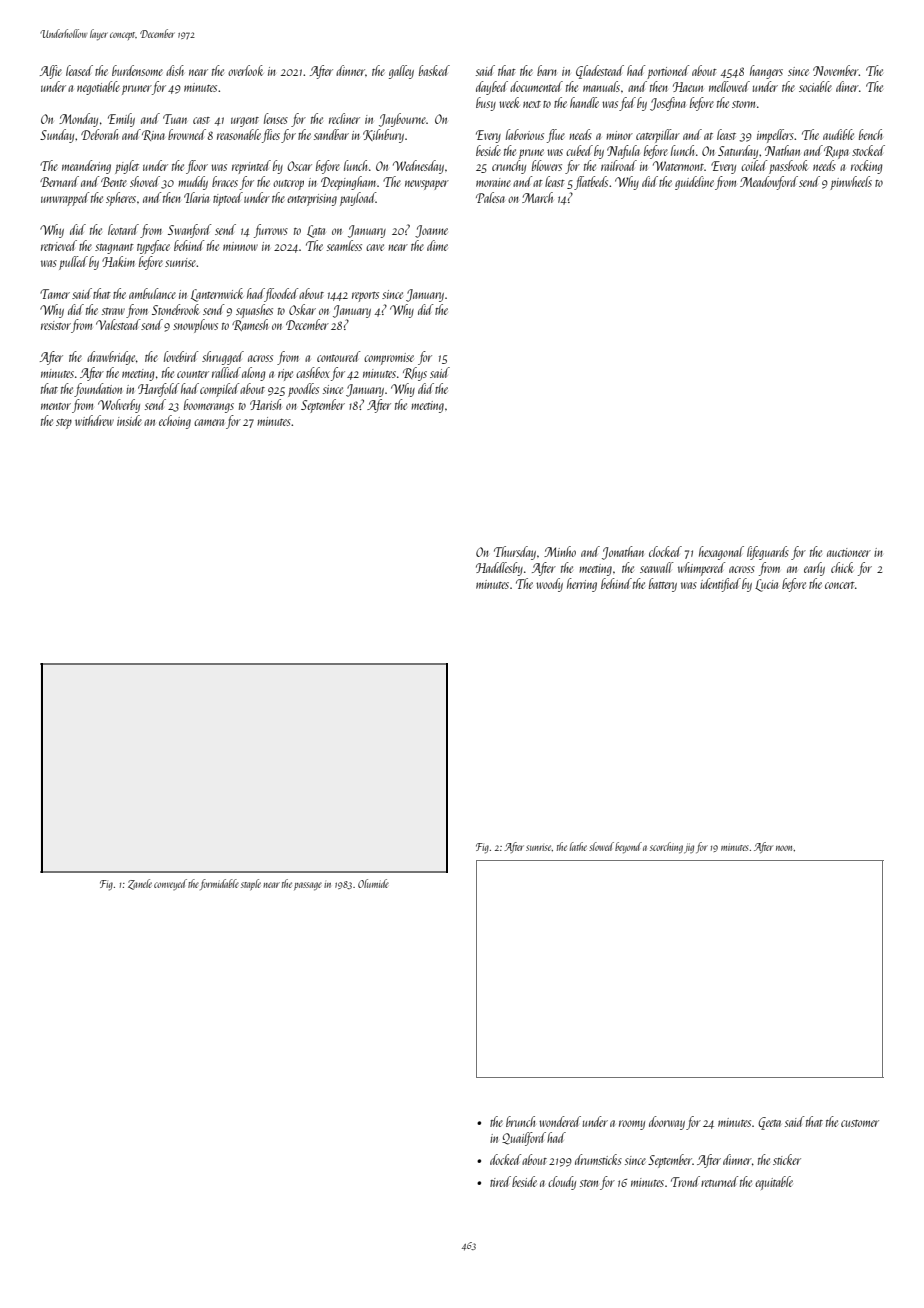 The height and width of the document is (1308, 924). I want to click on Wednesday, so click(418, 167).
